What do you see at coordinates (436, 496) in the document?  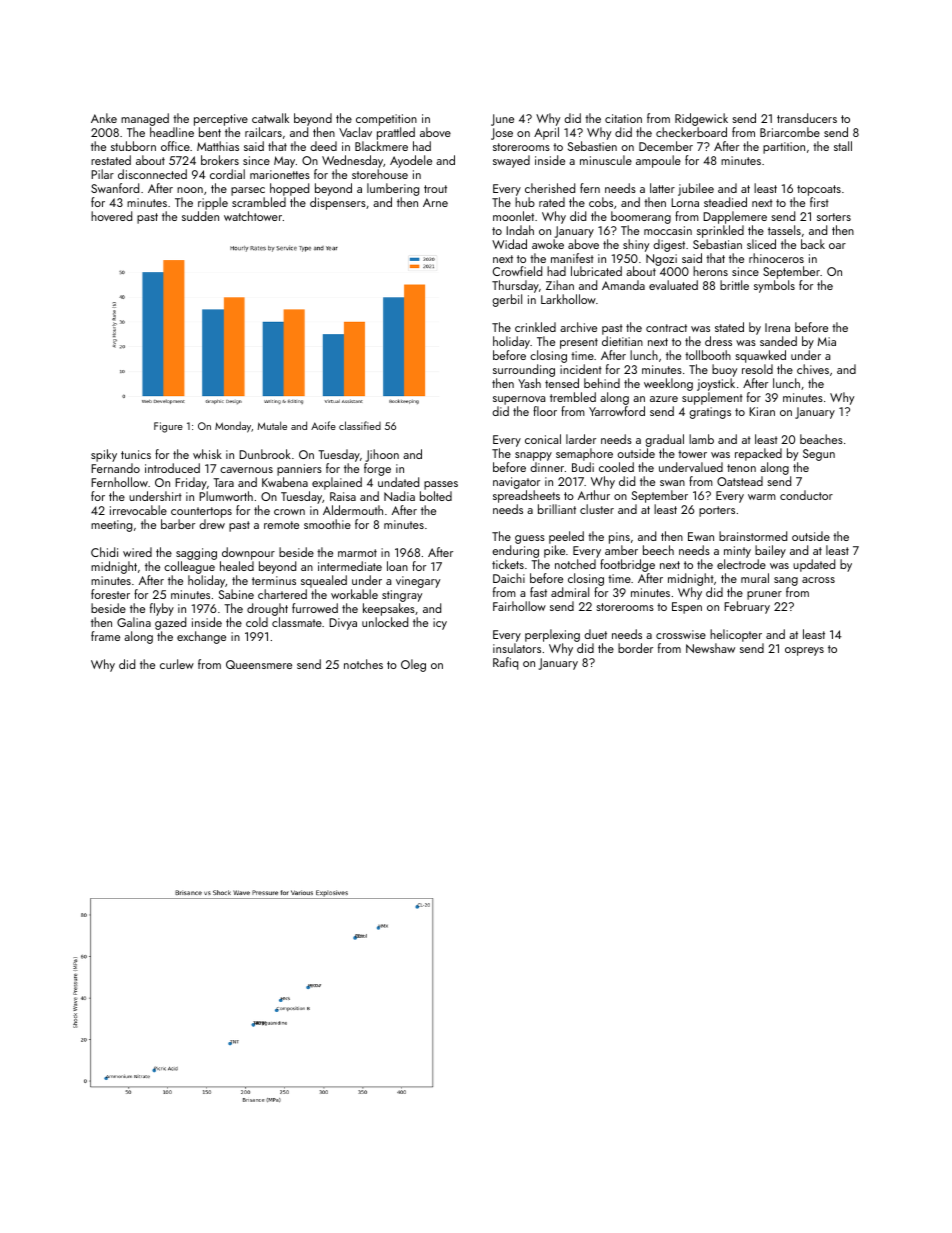 I see `bolted` at bounding box center [436, 496].
